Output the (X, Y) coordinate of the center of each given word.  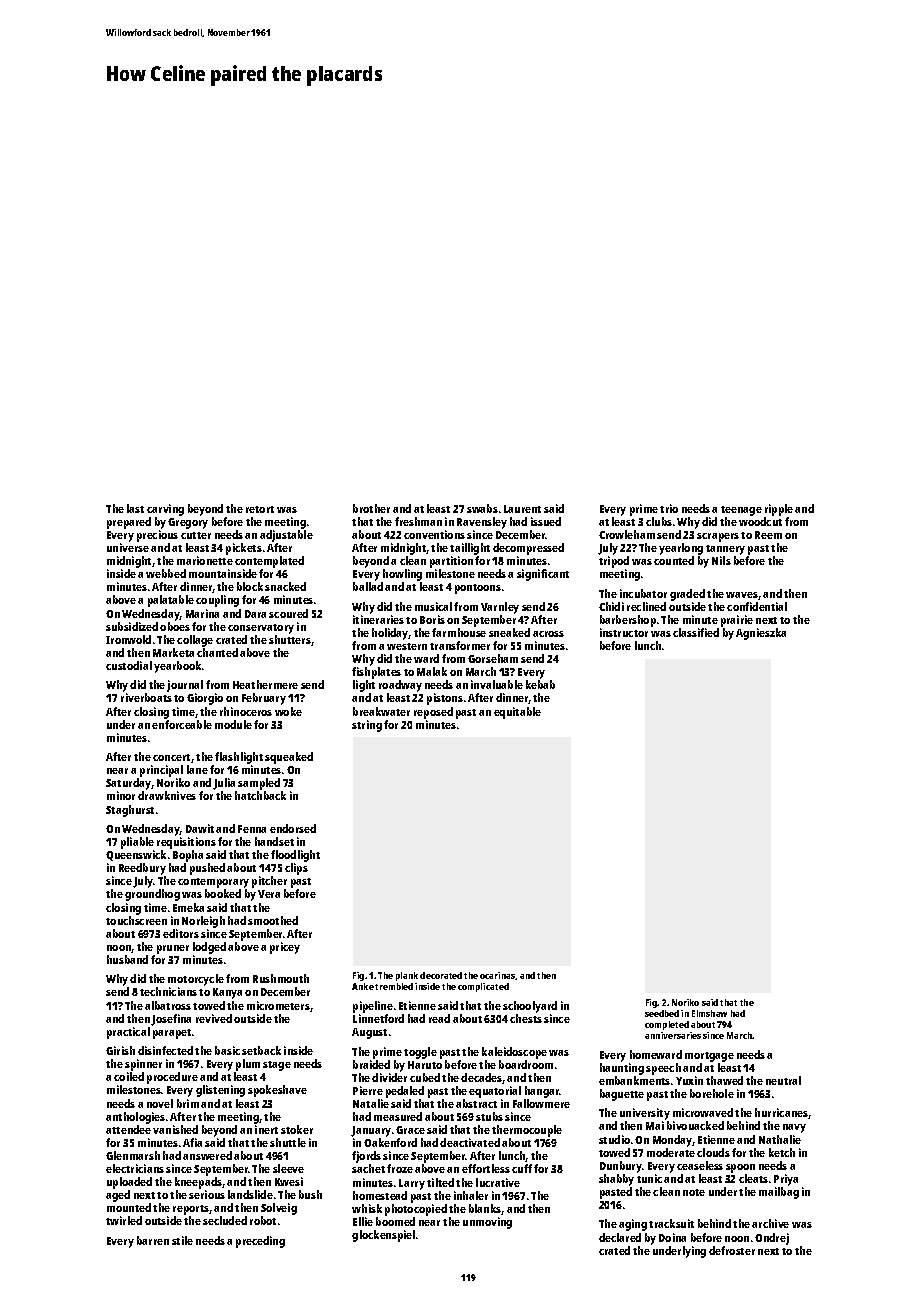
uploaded (129, 1183)
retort (260, 509)
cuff (522, 1168)
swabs (482, 508)
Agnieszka (761, 634)
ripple (779, 510)
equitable (517, 713)
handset (274, 841)
